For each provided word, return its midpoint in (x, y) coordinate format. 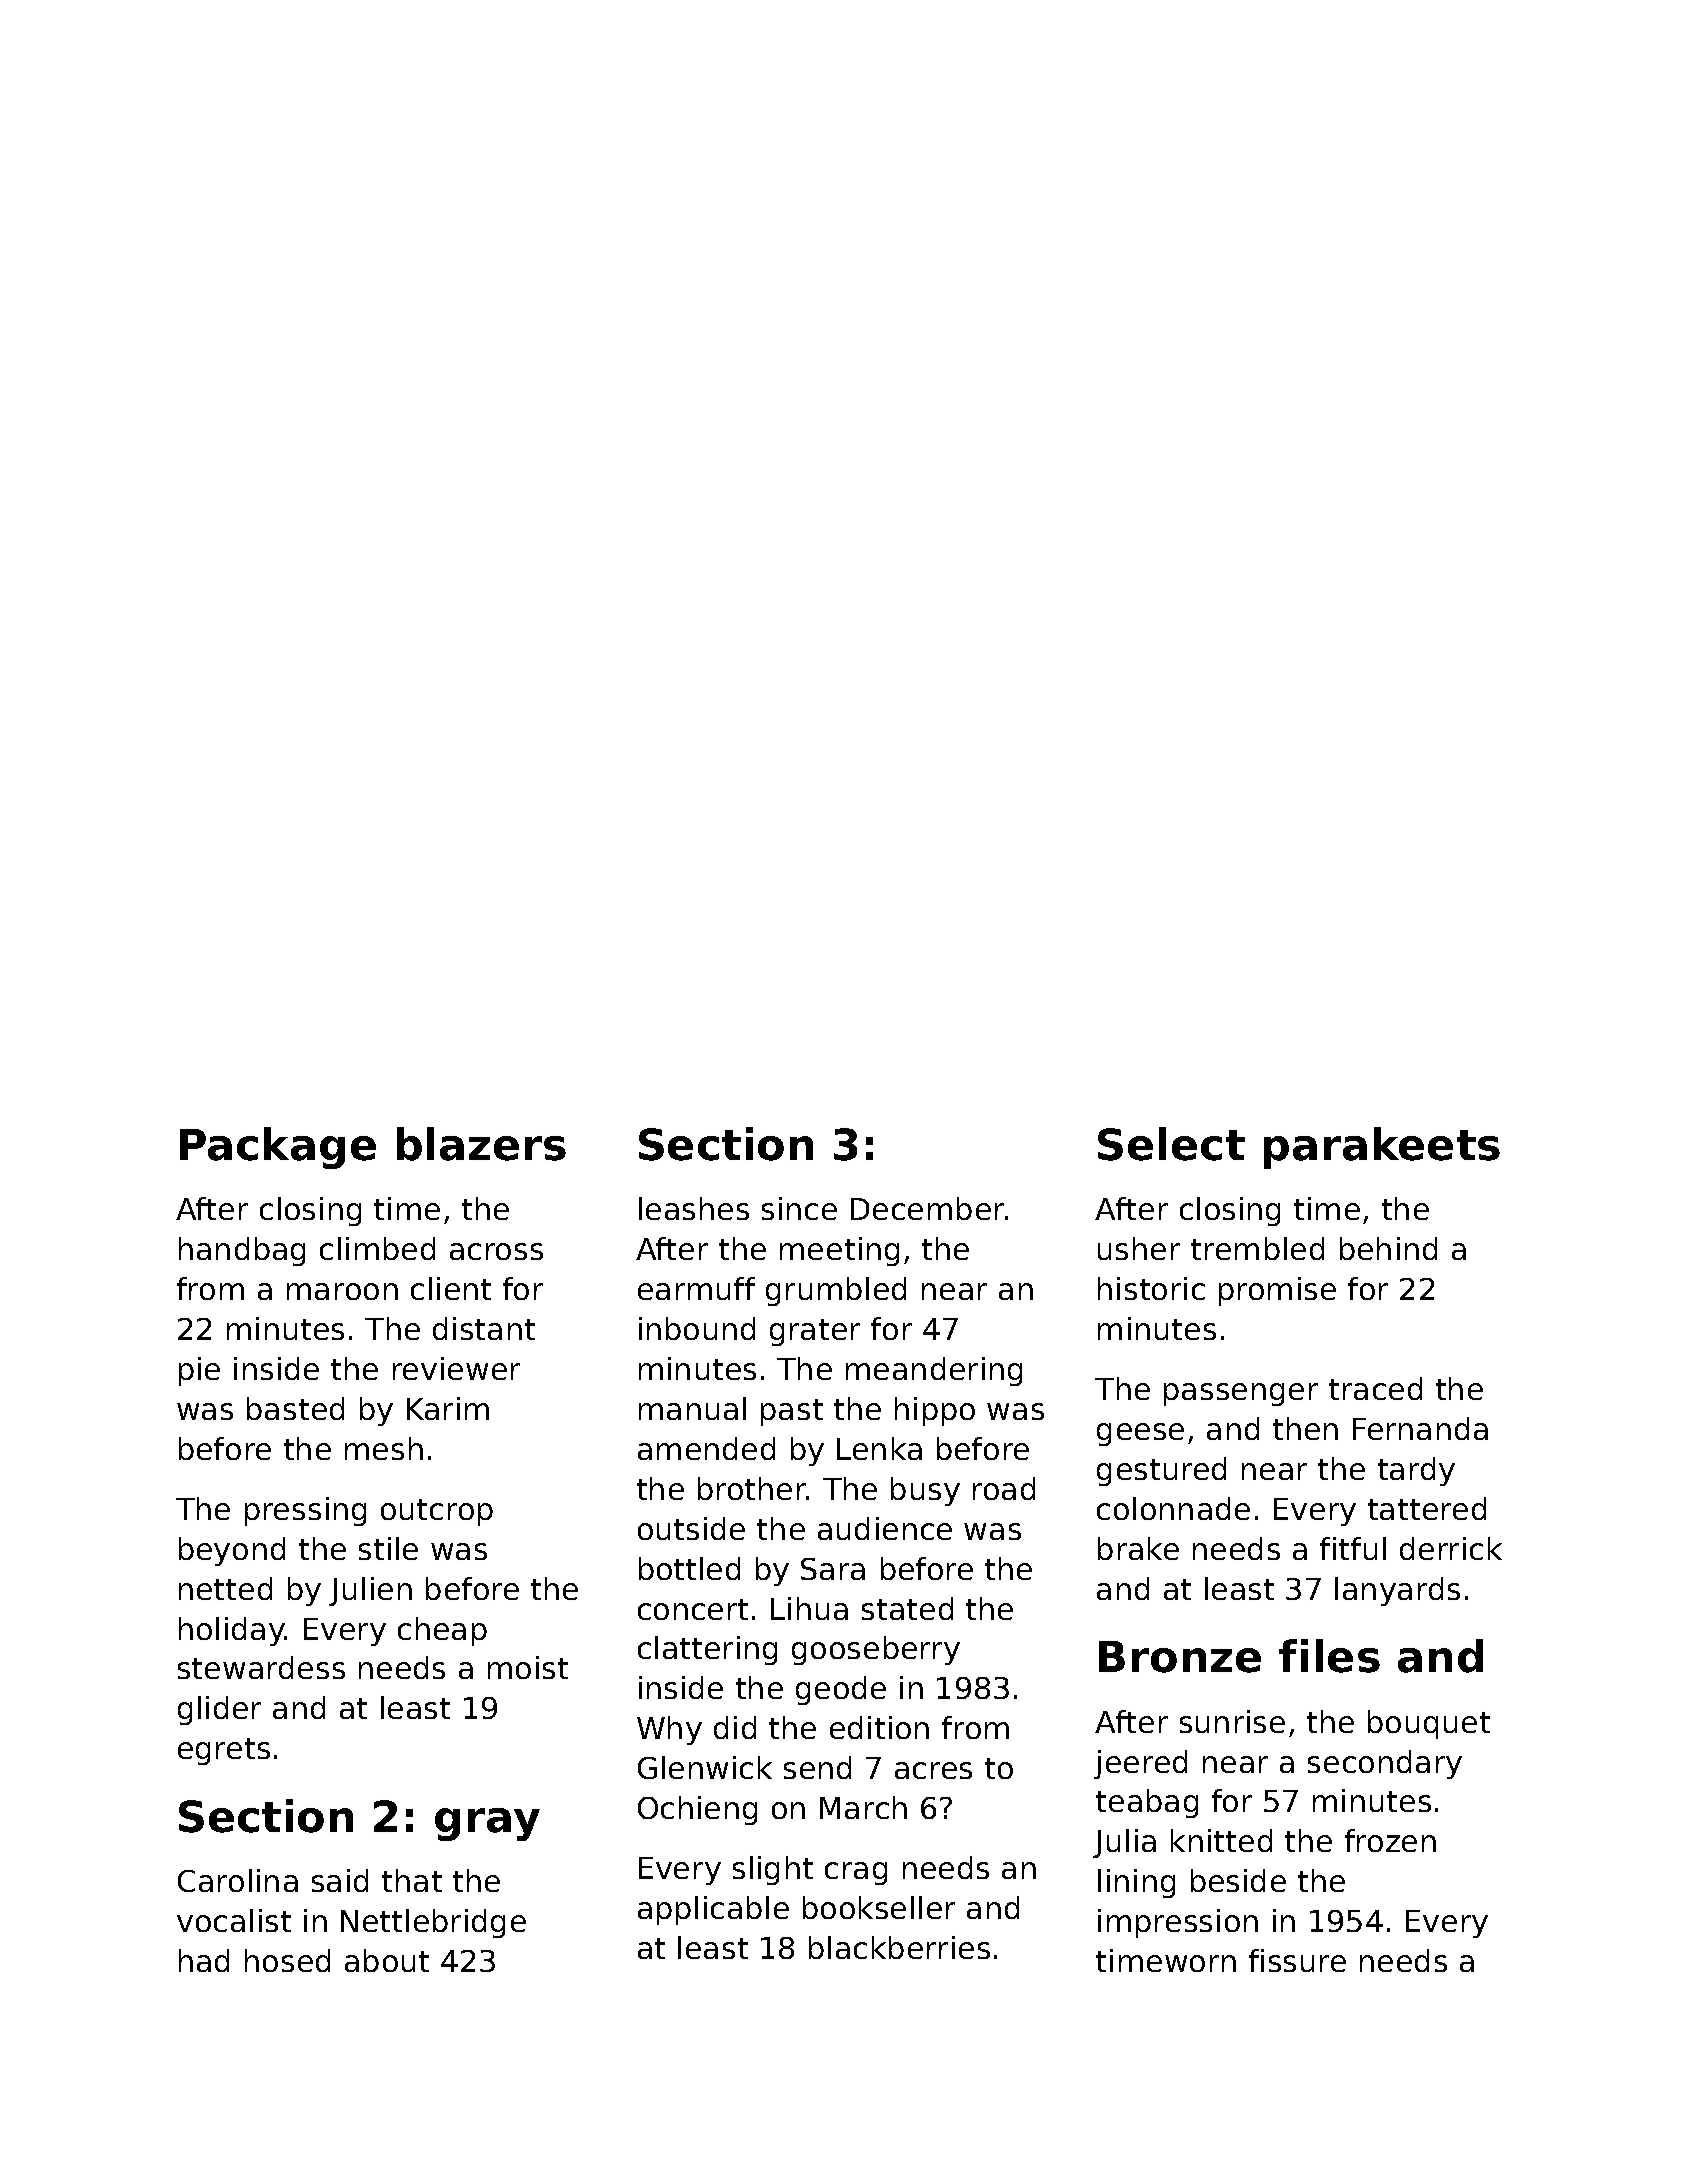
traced (1375, 1388)
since (799, 1208)
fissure (1297, 1960)
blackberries (899, 1947)
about (387, 1960)
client (451, 1288)
